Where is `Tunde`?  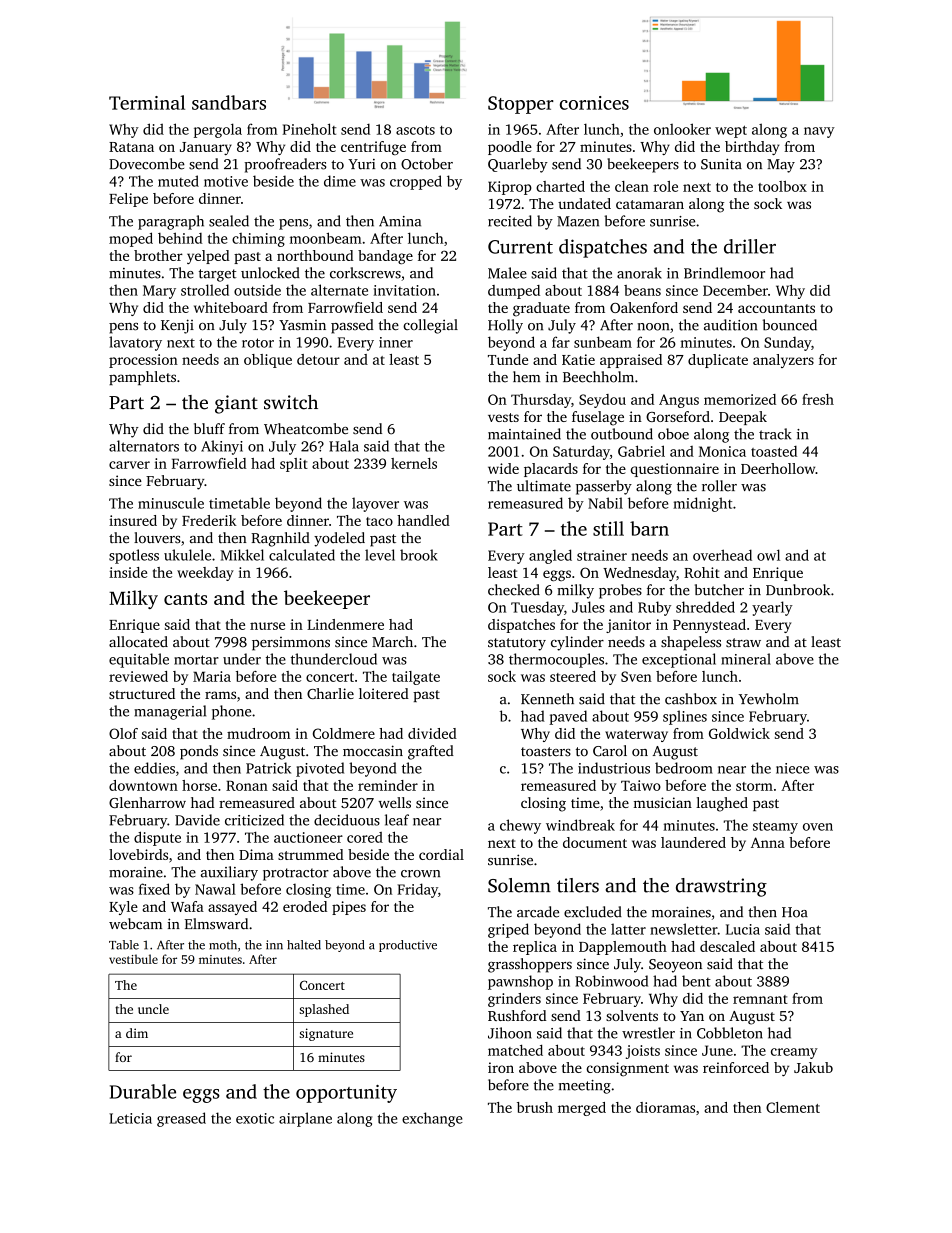 Tunde is located at coordinates (508, 359).
